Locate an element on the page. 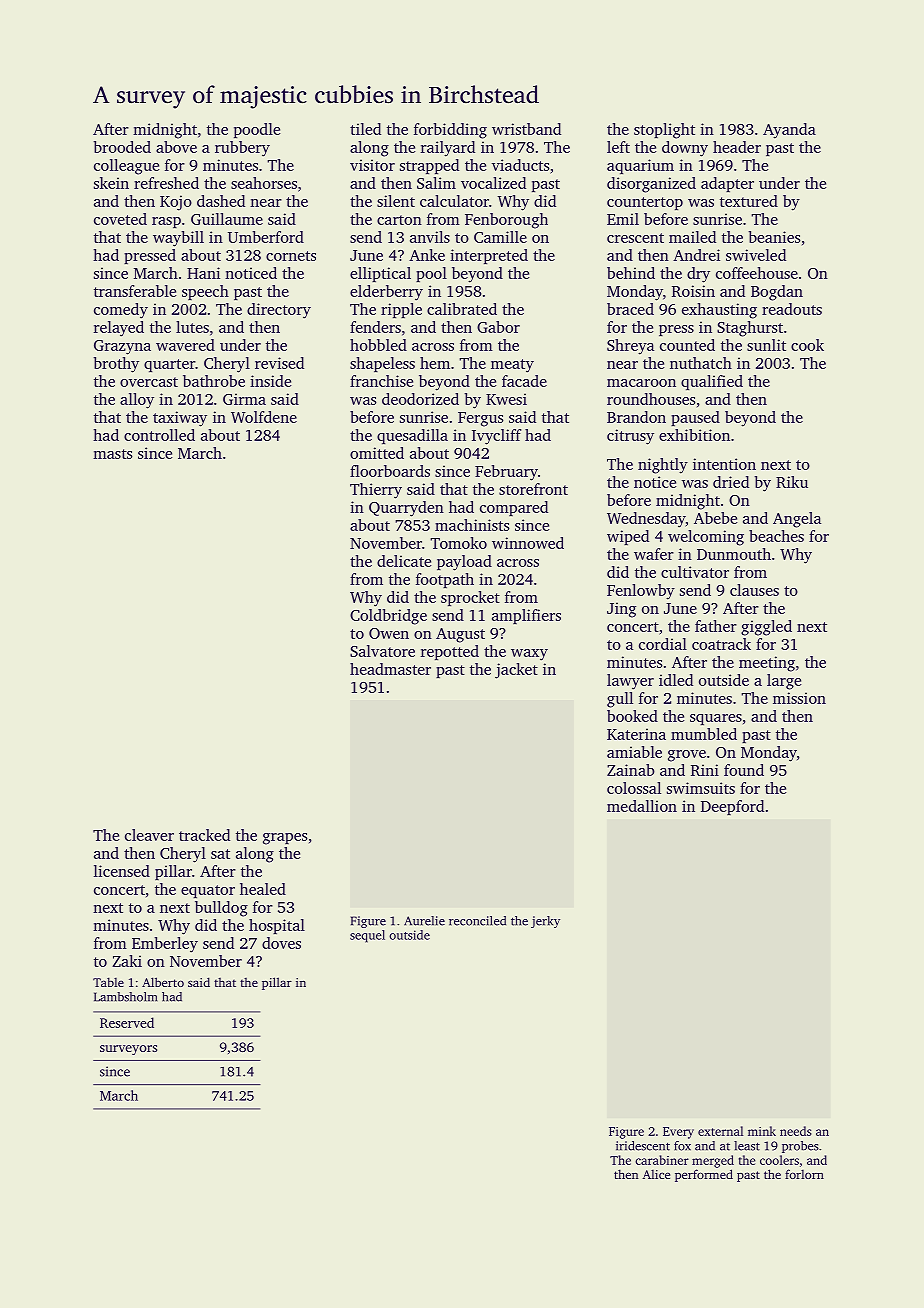 Image resolution: width=924 pixels, height=1308 pixels. Ayanda is located at coordinates (789, 131).
